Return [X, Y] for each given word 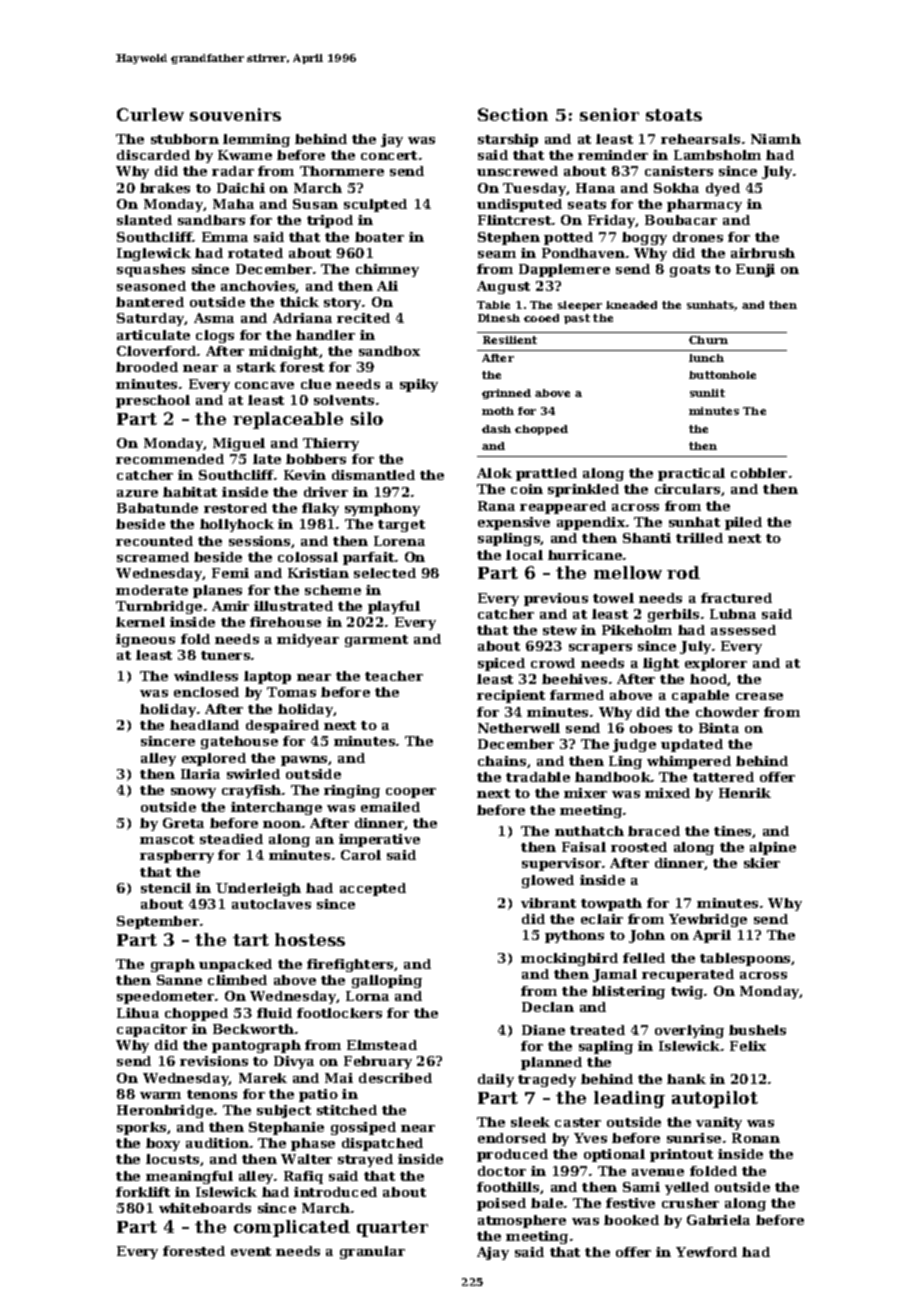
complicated [292, 1228]
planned [551, 1063]
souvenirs [235, 114]
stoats [674, 115]
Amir [230, 606]
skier [762, 863]
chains [502, 761]
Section [513, 114]
